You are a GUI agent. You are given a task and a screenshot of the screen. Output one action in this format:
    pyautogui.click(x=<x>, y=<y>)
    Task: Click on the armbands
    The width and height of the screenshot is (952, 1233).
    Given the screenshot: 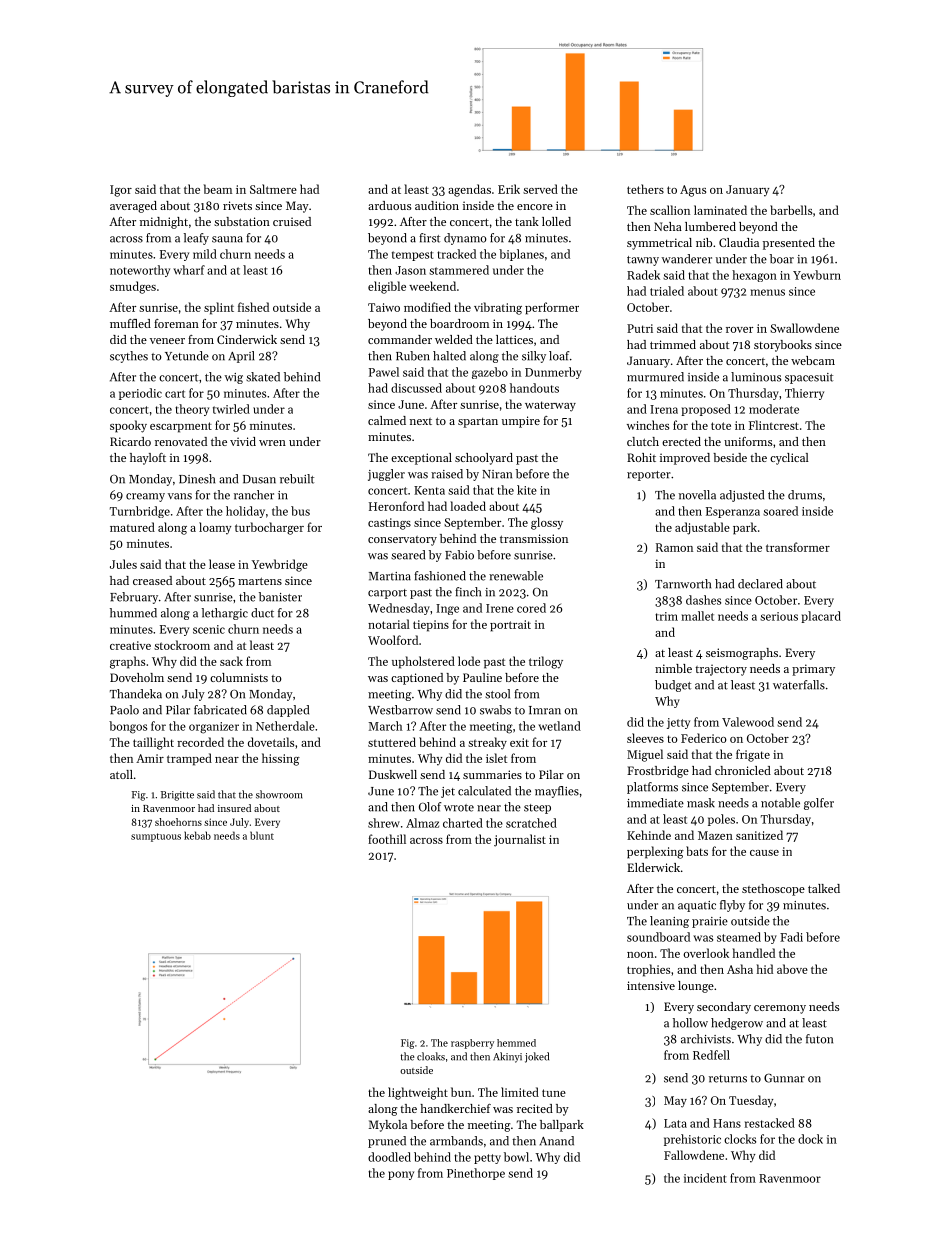 What is the action you would take?
    pyautogui.click(x=456, y=1141)
